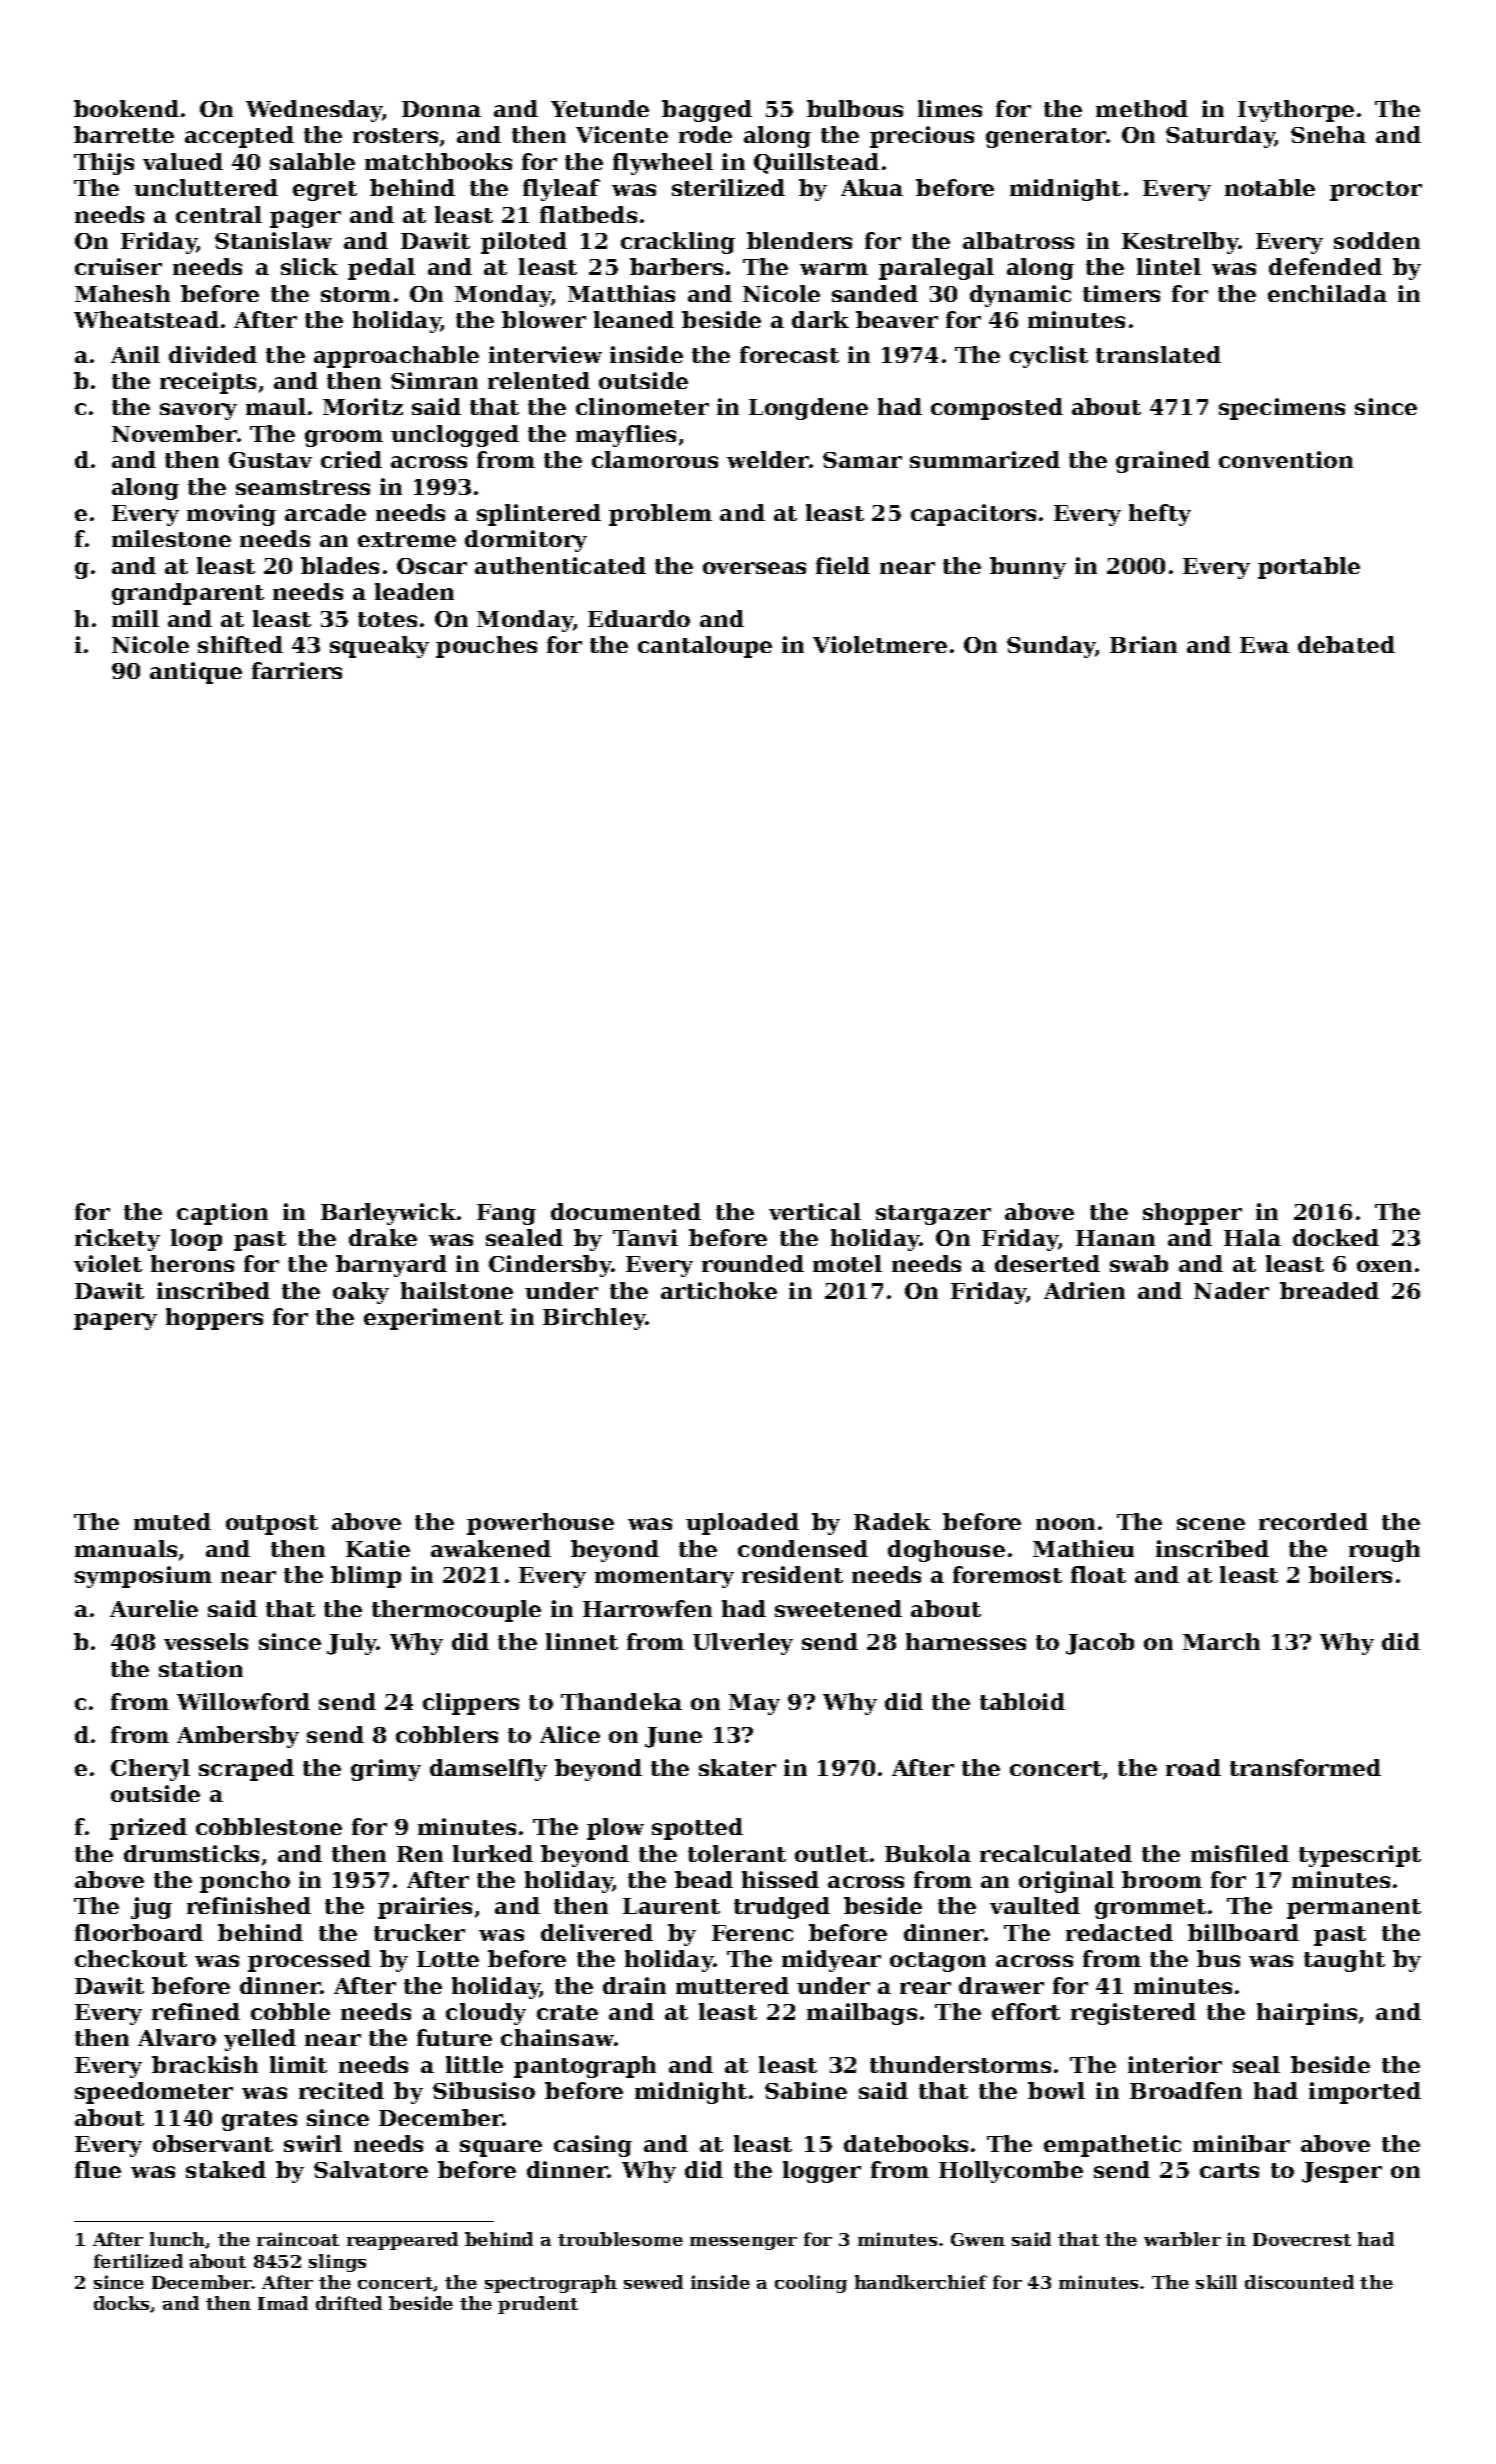 This image has height=2464, width=1496. Describe the element at coordinates (789, 354) in the image. I see `forecast` at that location.
